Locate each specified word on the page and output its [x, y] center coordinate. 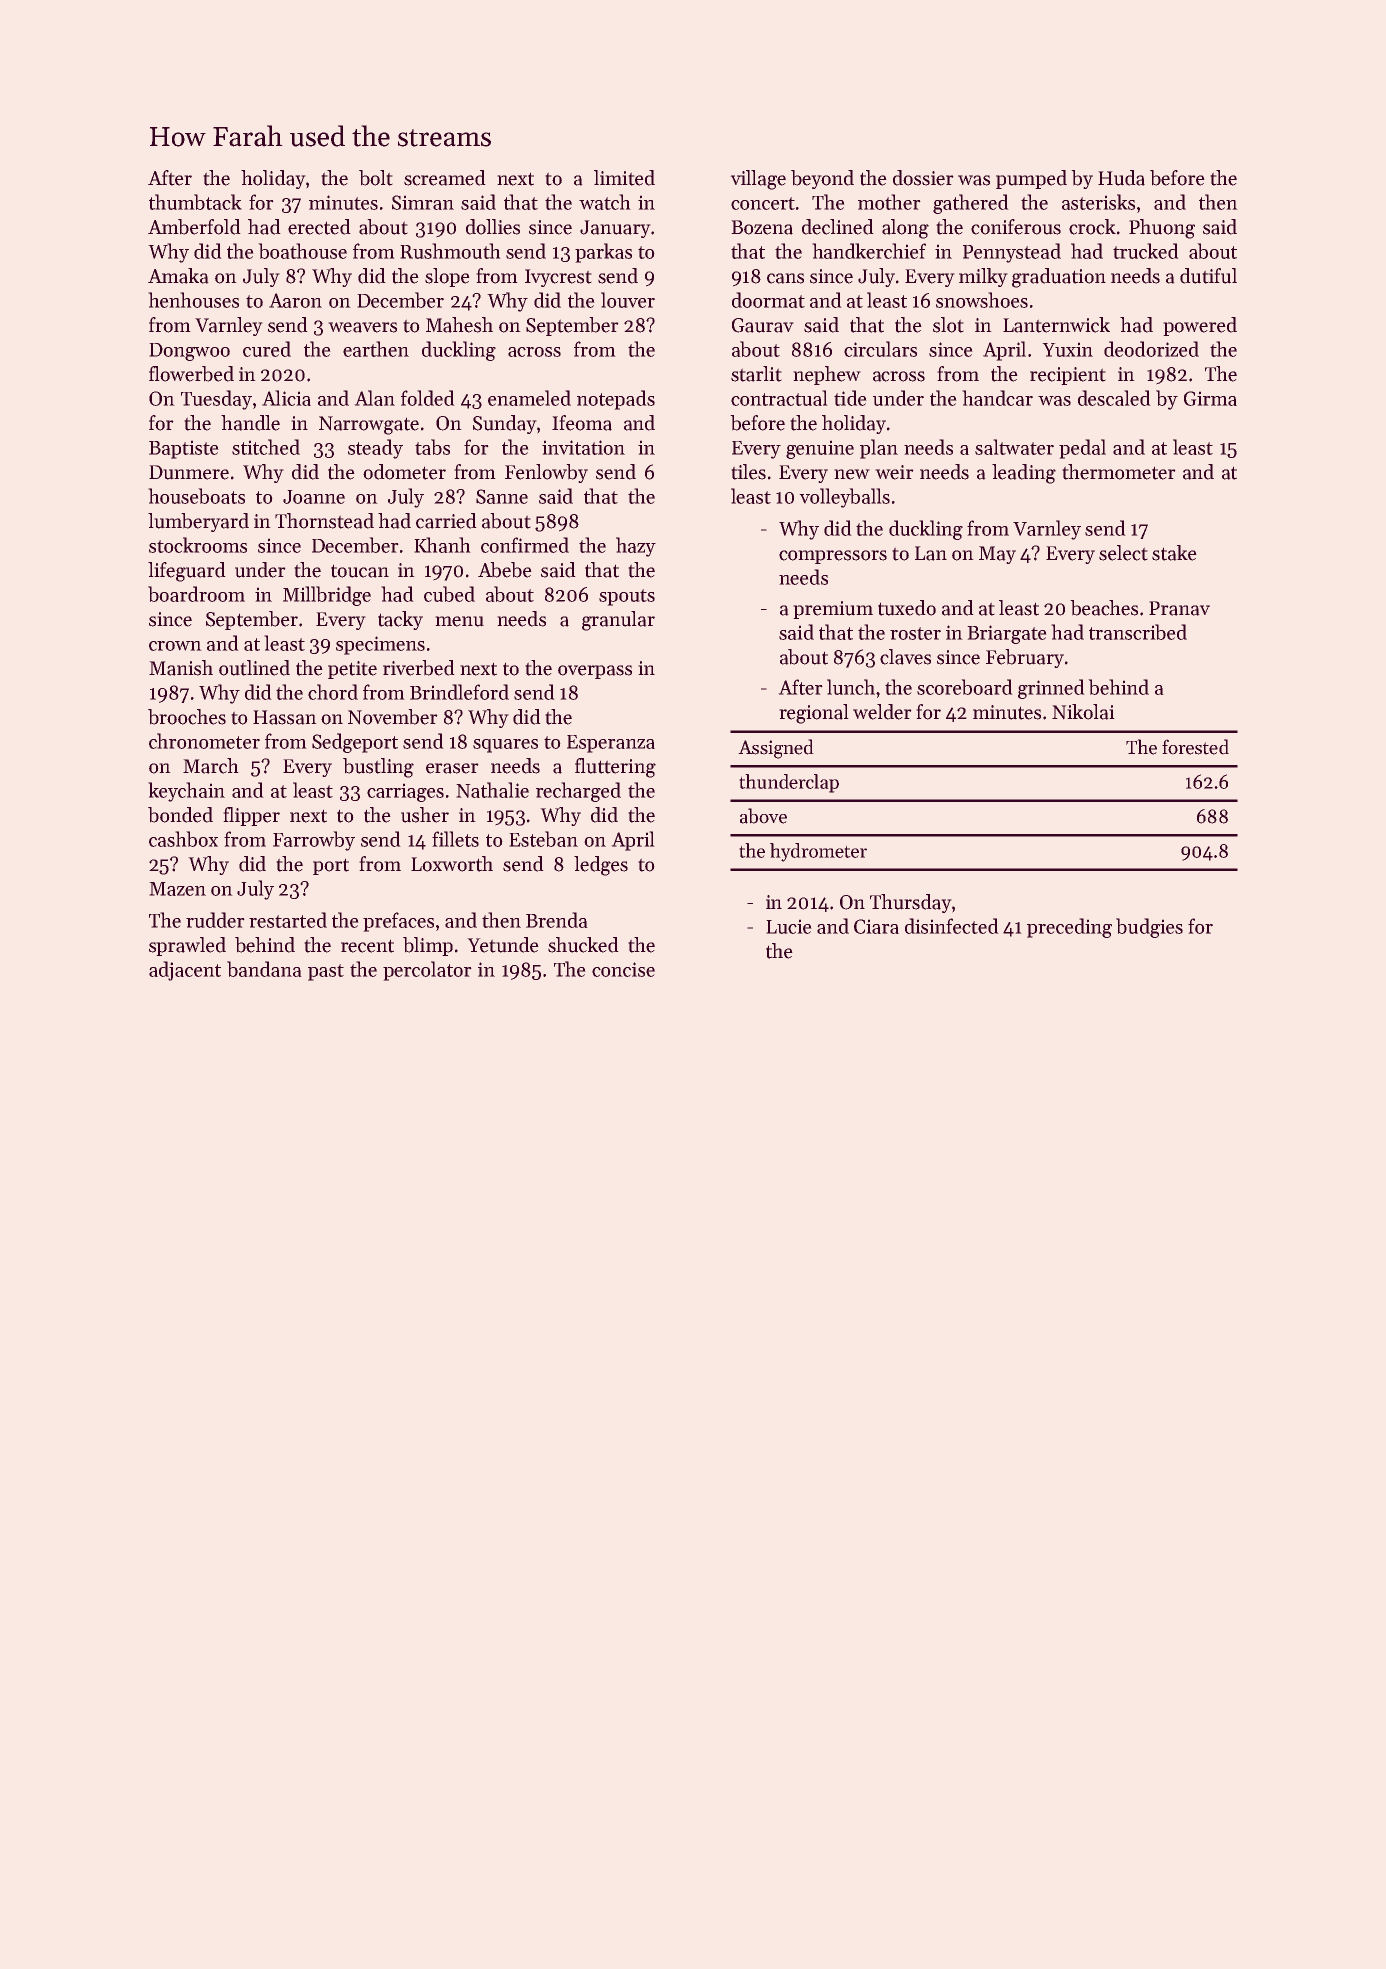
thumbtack [195, 202]
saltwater [1014, 447]
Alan [374, 398]
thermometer [1119, 472]
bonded [180, 815]
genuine [820, 449]
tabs [432, 447]
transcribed [1138, 632]
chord [333, 692]
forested [1195, 747]
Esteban [543, 839]
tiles [748, 472]
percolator [427, 971]
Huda [1121, 178]
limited [624, 178]
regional [814, 714]
